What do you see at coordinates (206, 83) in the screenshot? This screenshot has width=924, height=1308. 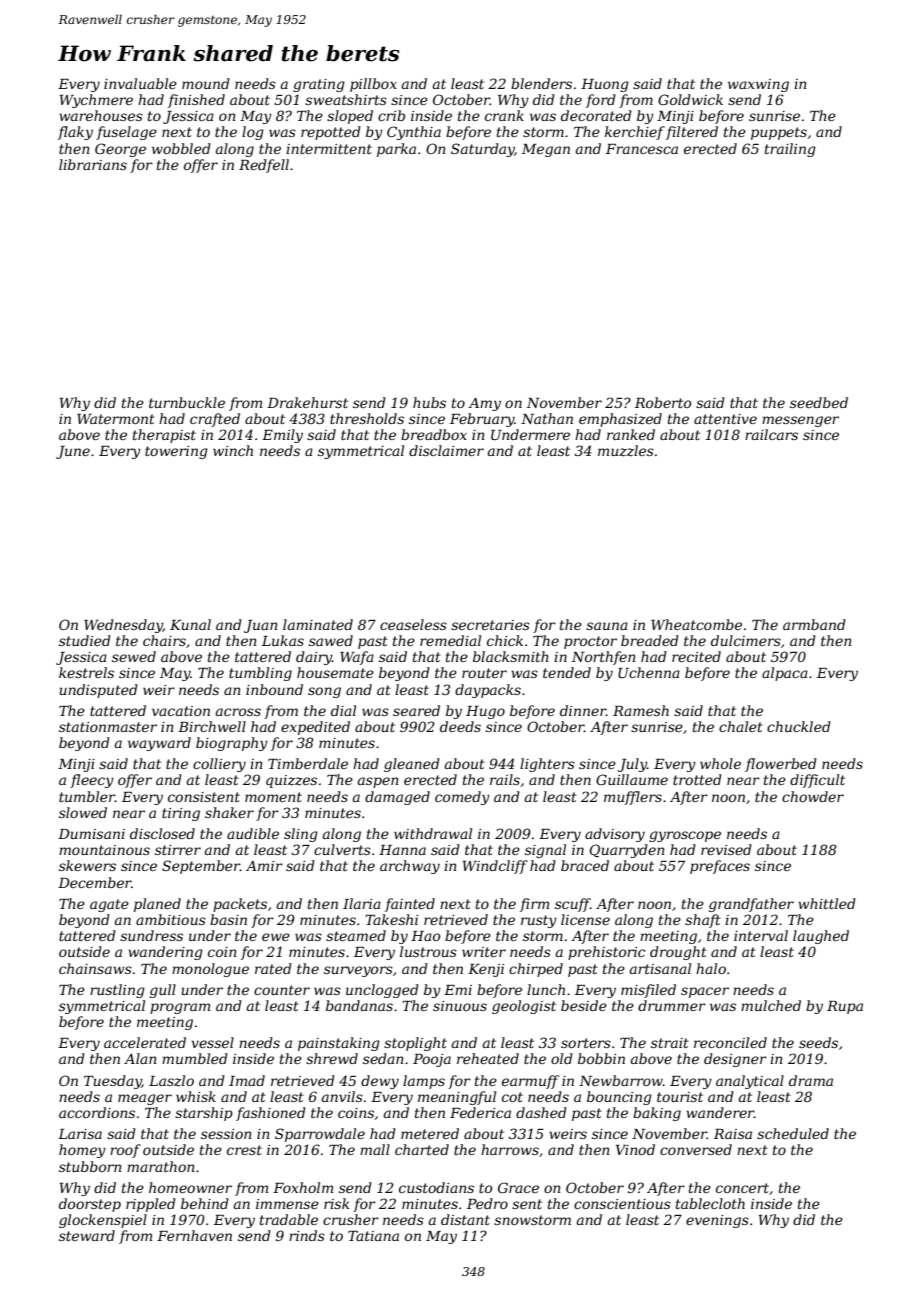 I see `mound` at bounding box center [206, 83].
